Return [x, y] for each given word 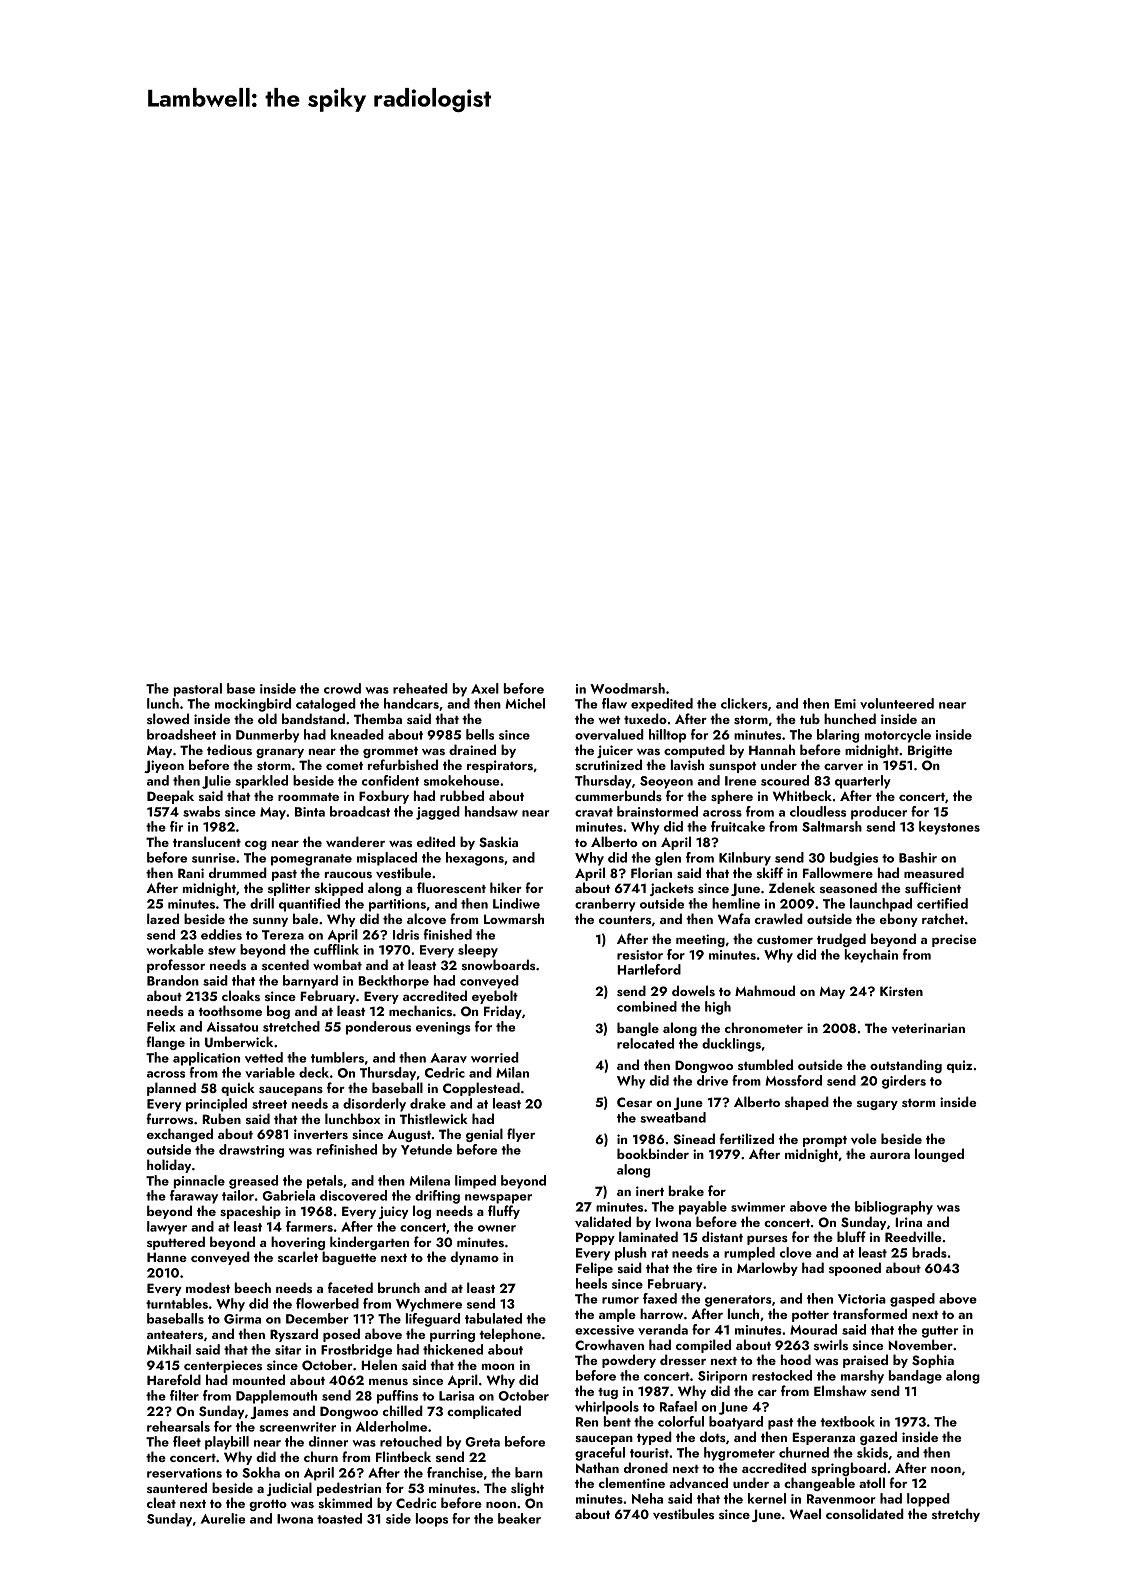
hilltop [667, 736]
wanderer [355, 841]
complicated [484, 1412]
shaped [807, 1103]
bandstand [313, 718]
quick [238, 1089]
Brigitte [930, 751]
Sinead [694, 1139]
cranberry [605, 905]
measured [934, 872]
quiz [959, 1066]
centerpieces [223, 1366]
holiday [169, 1166]
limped [475, 1182]
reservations [184, 1473]
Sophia [933, 1361]
